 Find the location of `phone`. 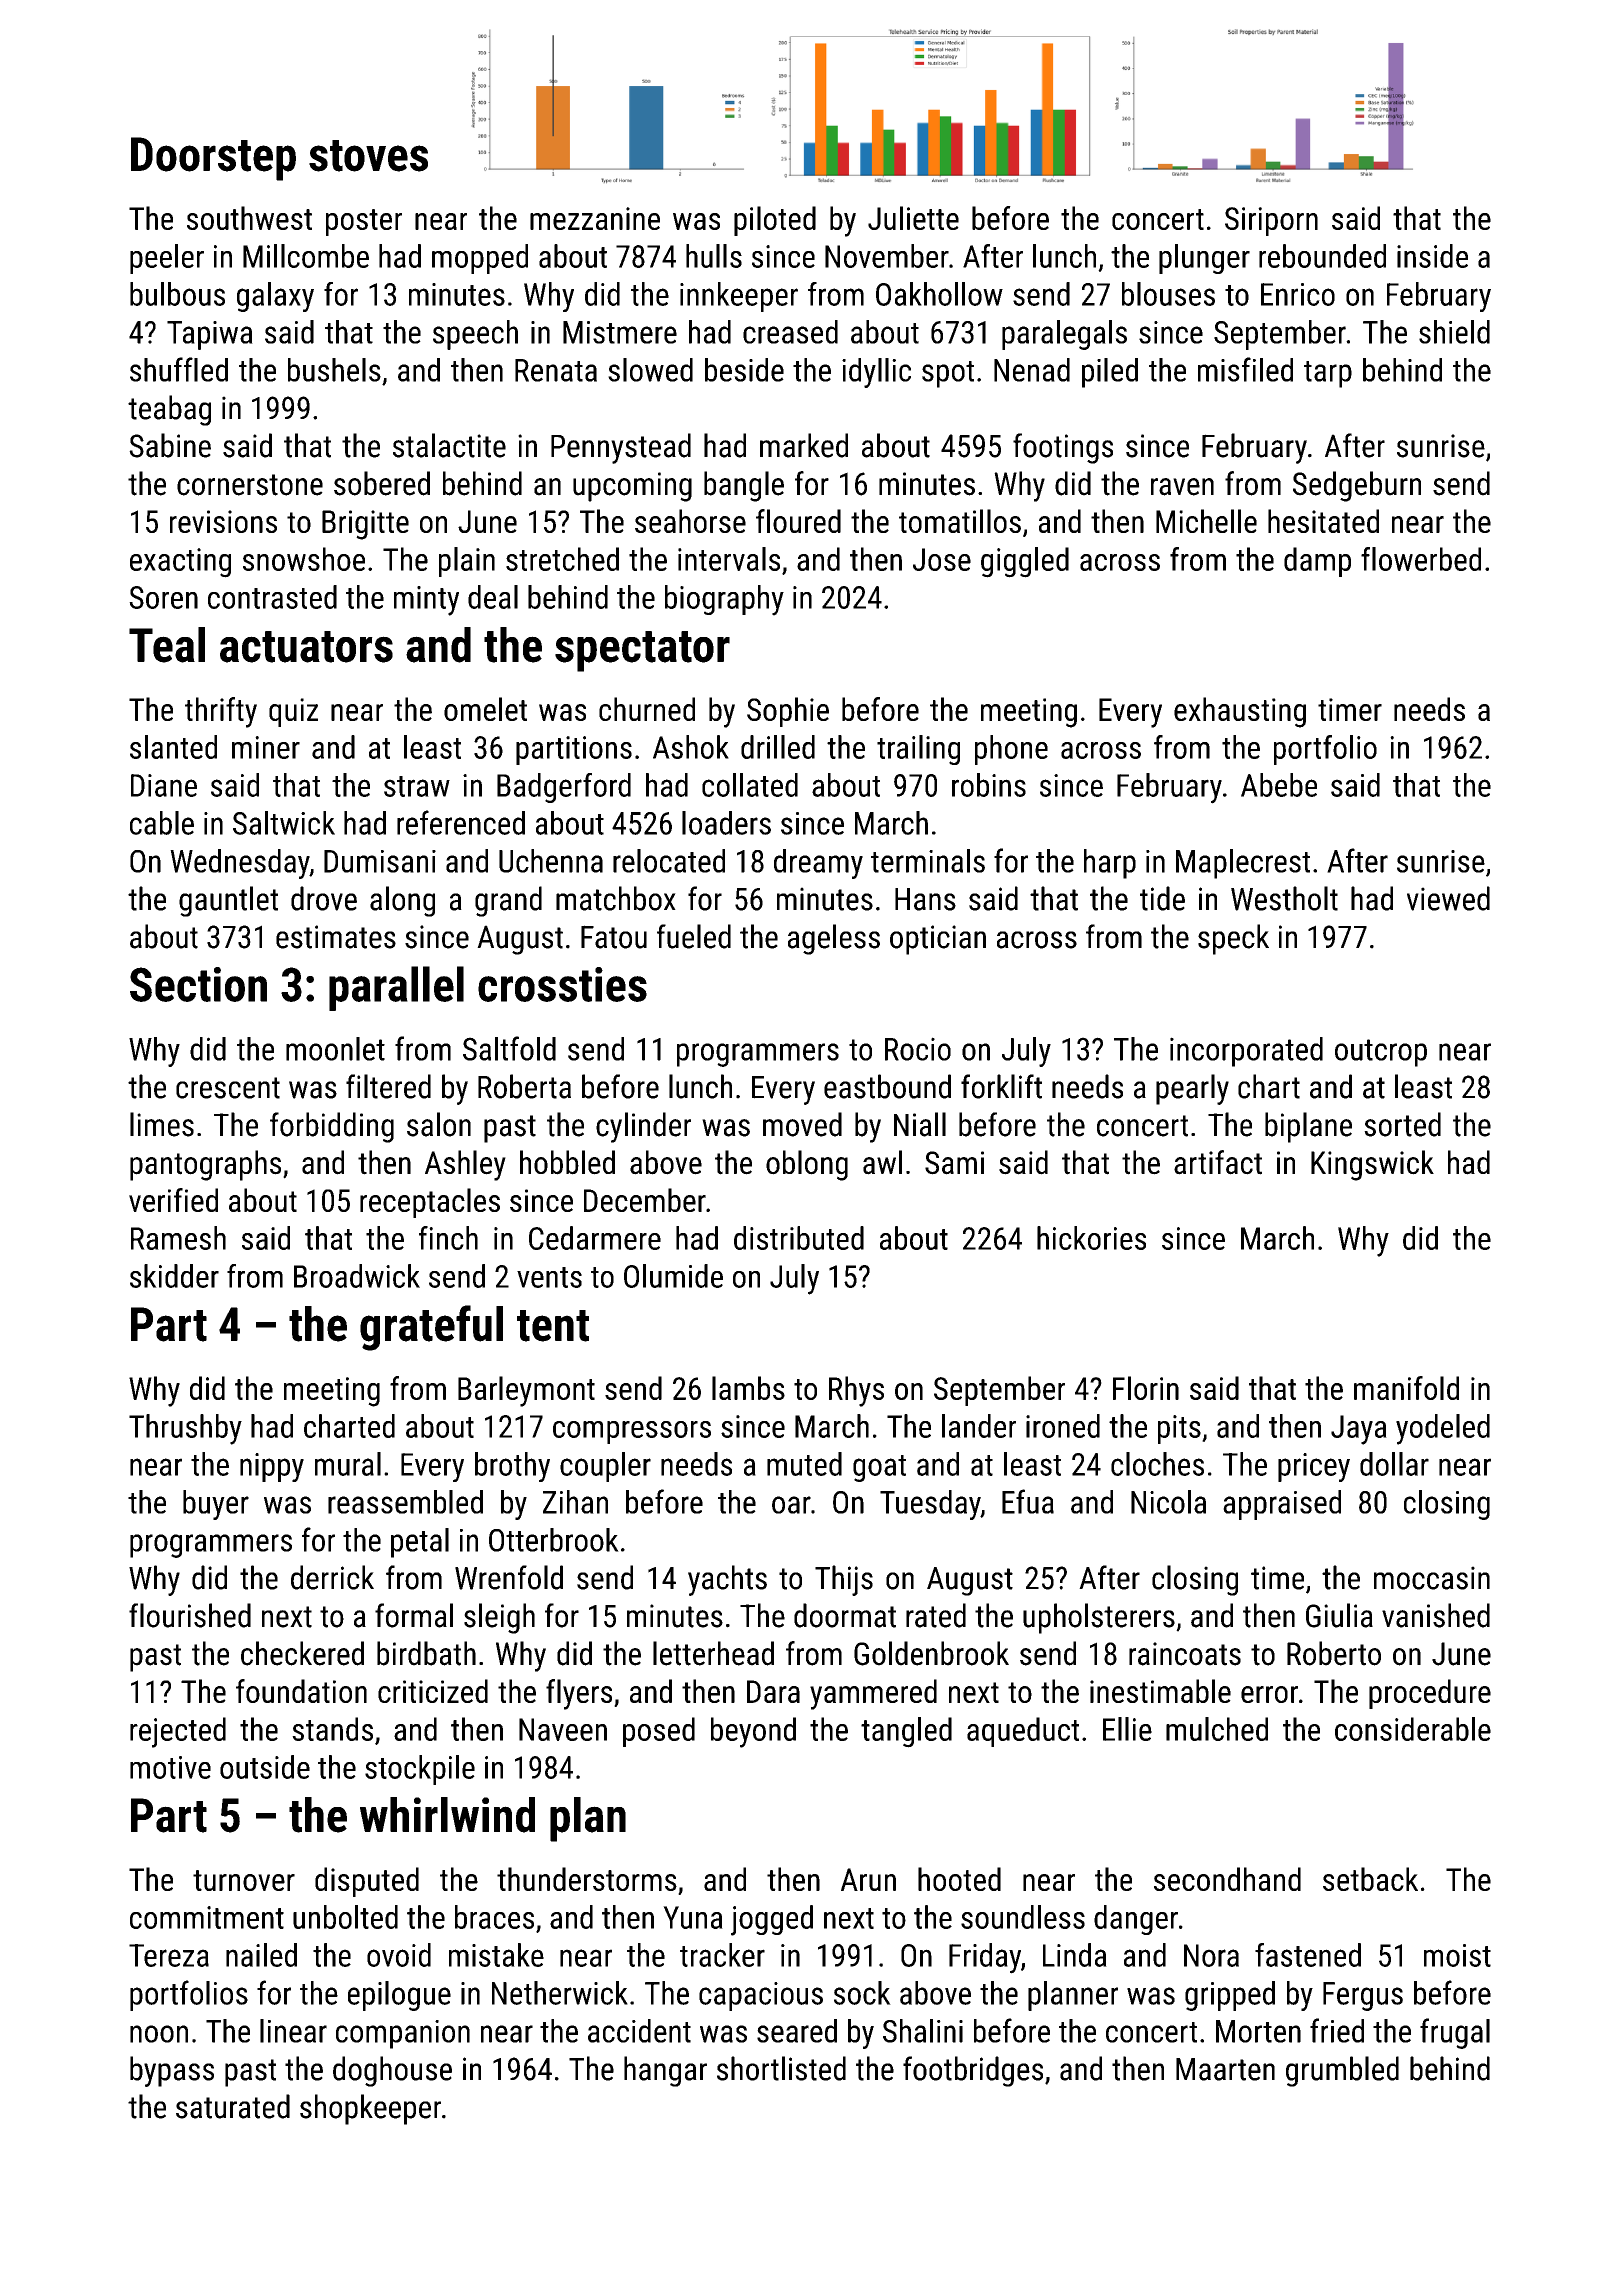

phone is located at coordinates (1011, 750).
